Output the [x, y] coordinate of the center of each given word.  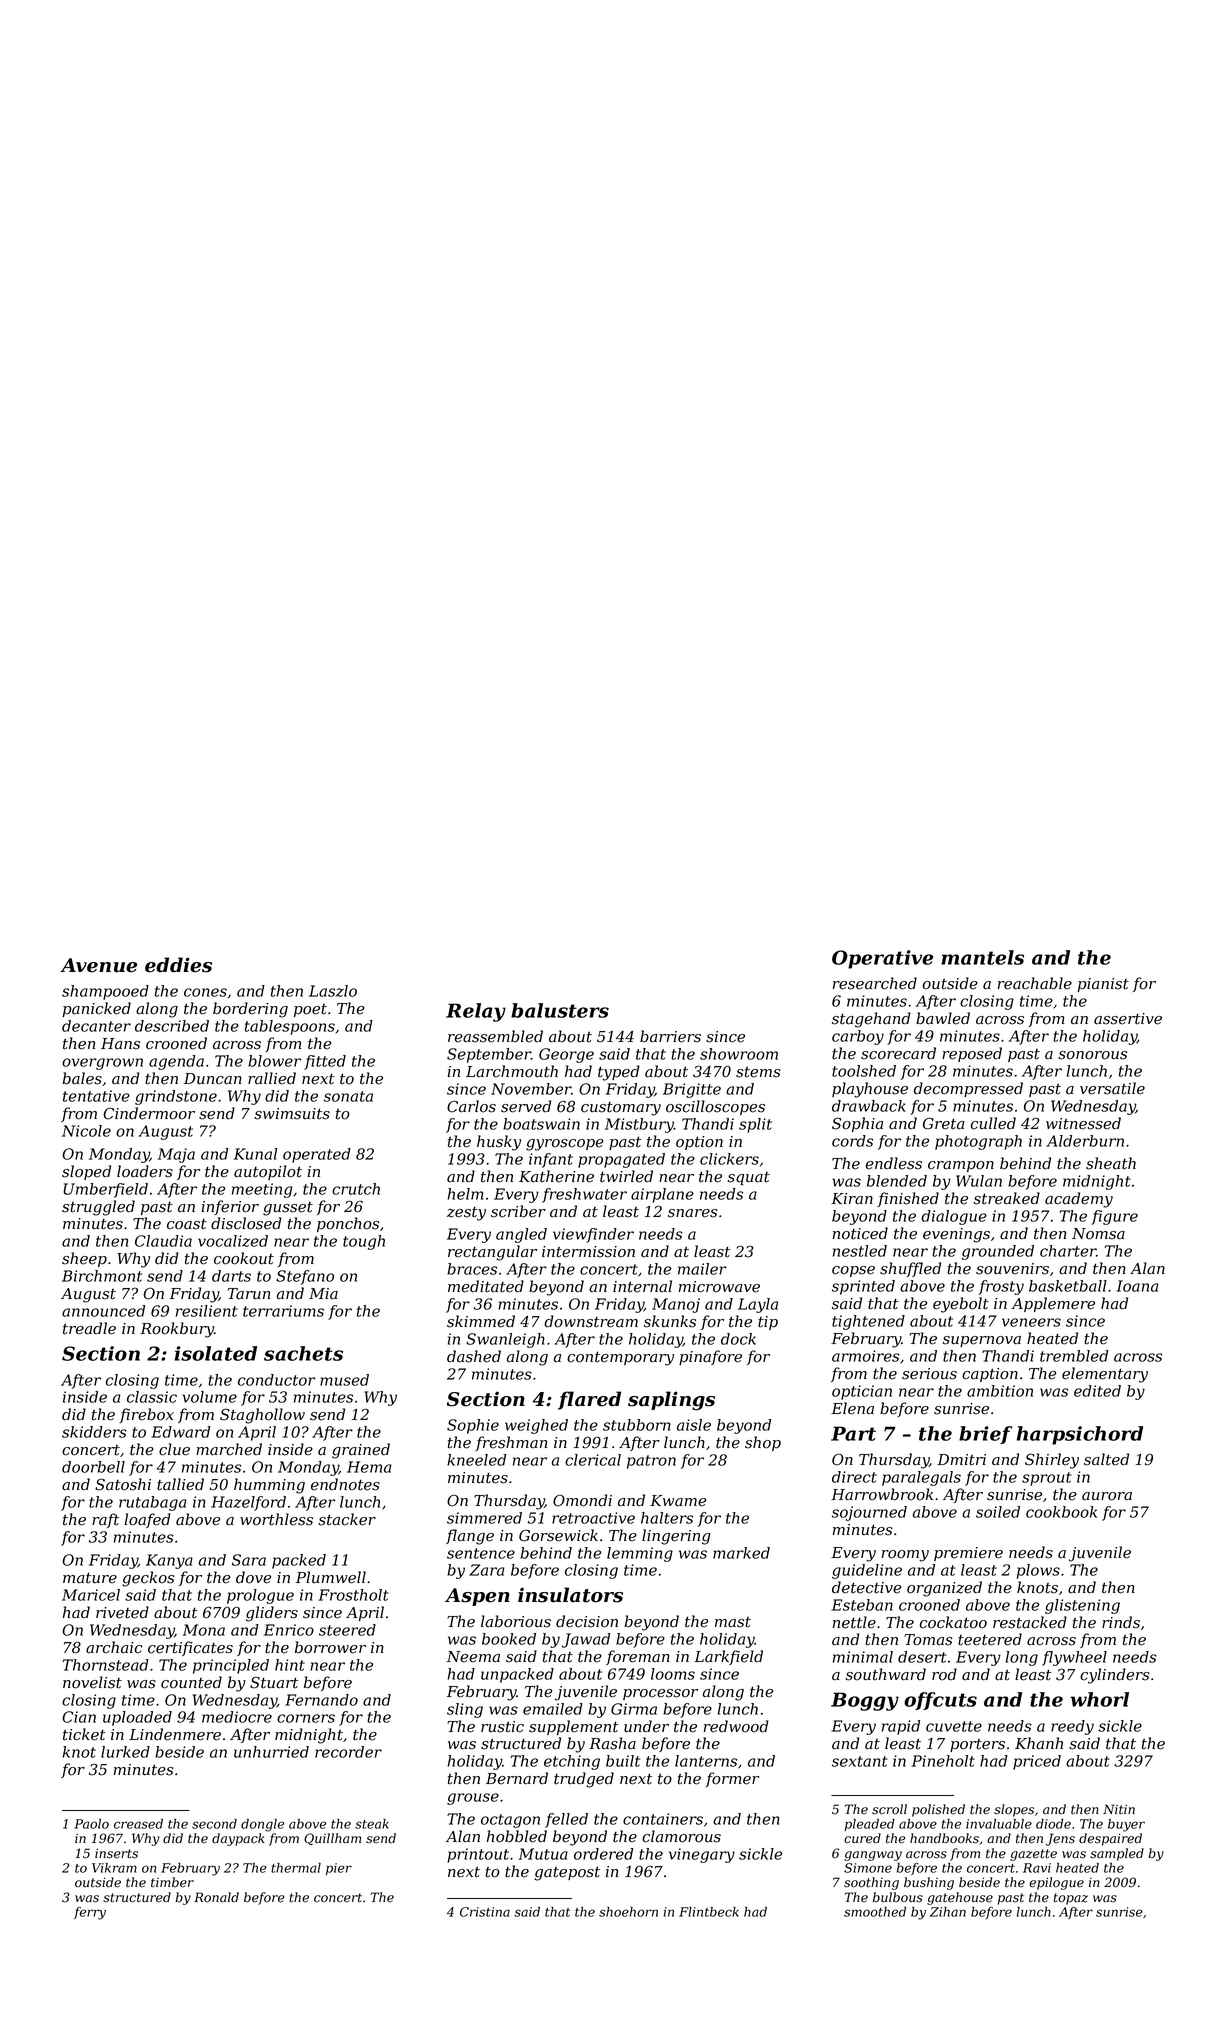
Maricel [91, 1595]
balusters [560, 1010]
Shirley [1052, 1461]
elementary [1105, 1375]
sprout [1046, 1479]
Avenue [98, 965]
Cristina [485, 1912]
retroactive [593, 1518]
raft [105, 1520]
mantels [982, 957]
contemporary [620, 1358]
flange [470, 1537]
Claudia [163, 1241]
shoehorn [628, 1912]
